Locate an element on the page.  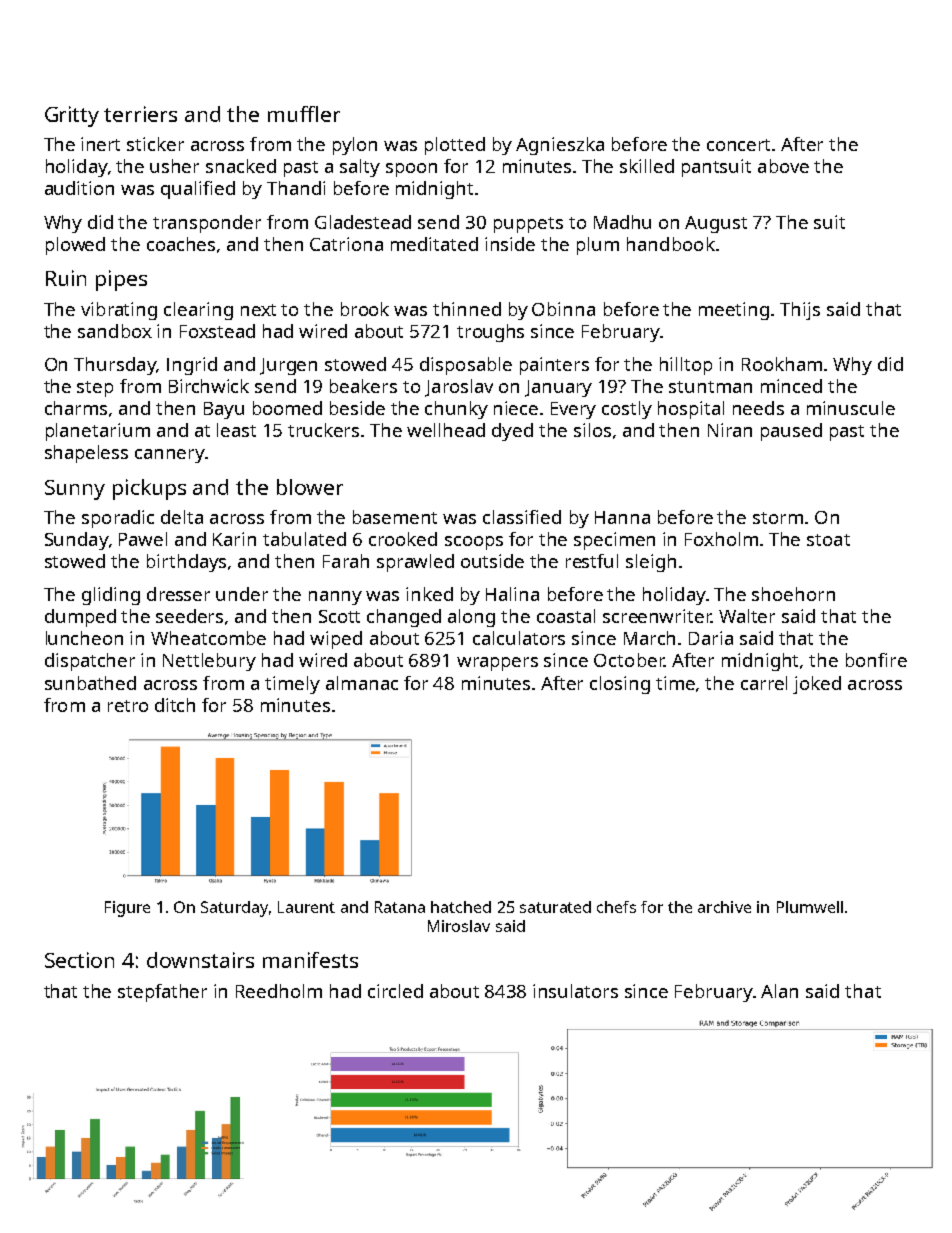
meeting is located at coordinates (734, 311).
